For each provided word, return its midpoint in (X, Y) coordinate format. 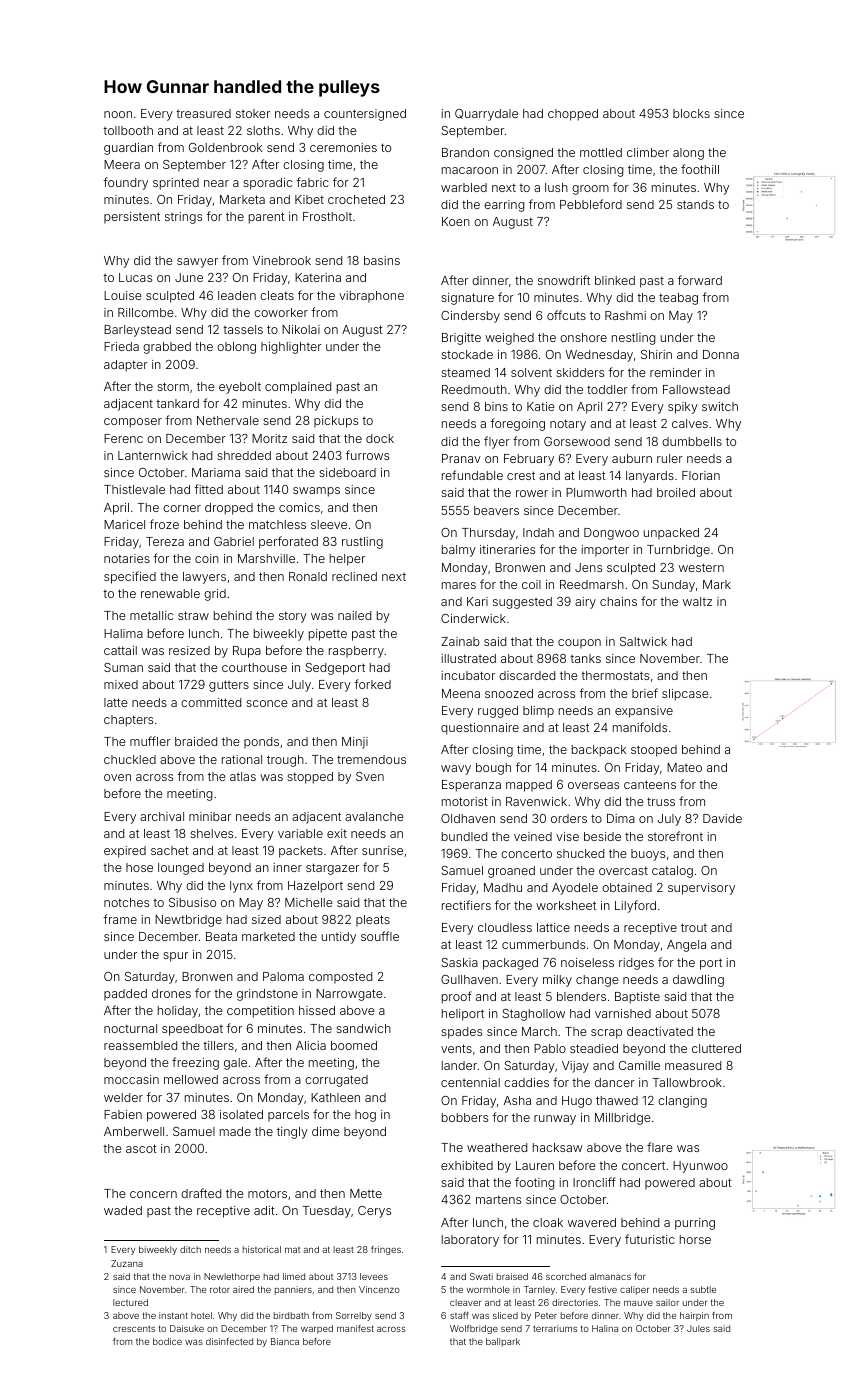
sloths (263, 130)
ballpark (503, 1342)
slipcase (685, 695)
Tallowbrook (687, 1082)
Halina (605, 1328)
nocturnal (130, 1028)
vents (456, 1048)
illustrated (468, 658)
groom (590, 190)
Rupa (247, 652)
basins (382, 260)
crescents (134, 1329)
